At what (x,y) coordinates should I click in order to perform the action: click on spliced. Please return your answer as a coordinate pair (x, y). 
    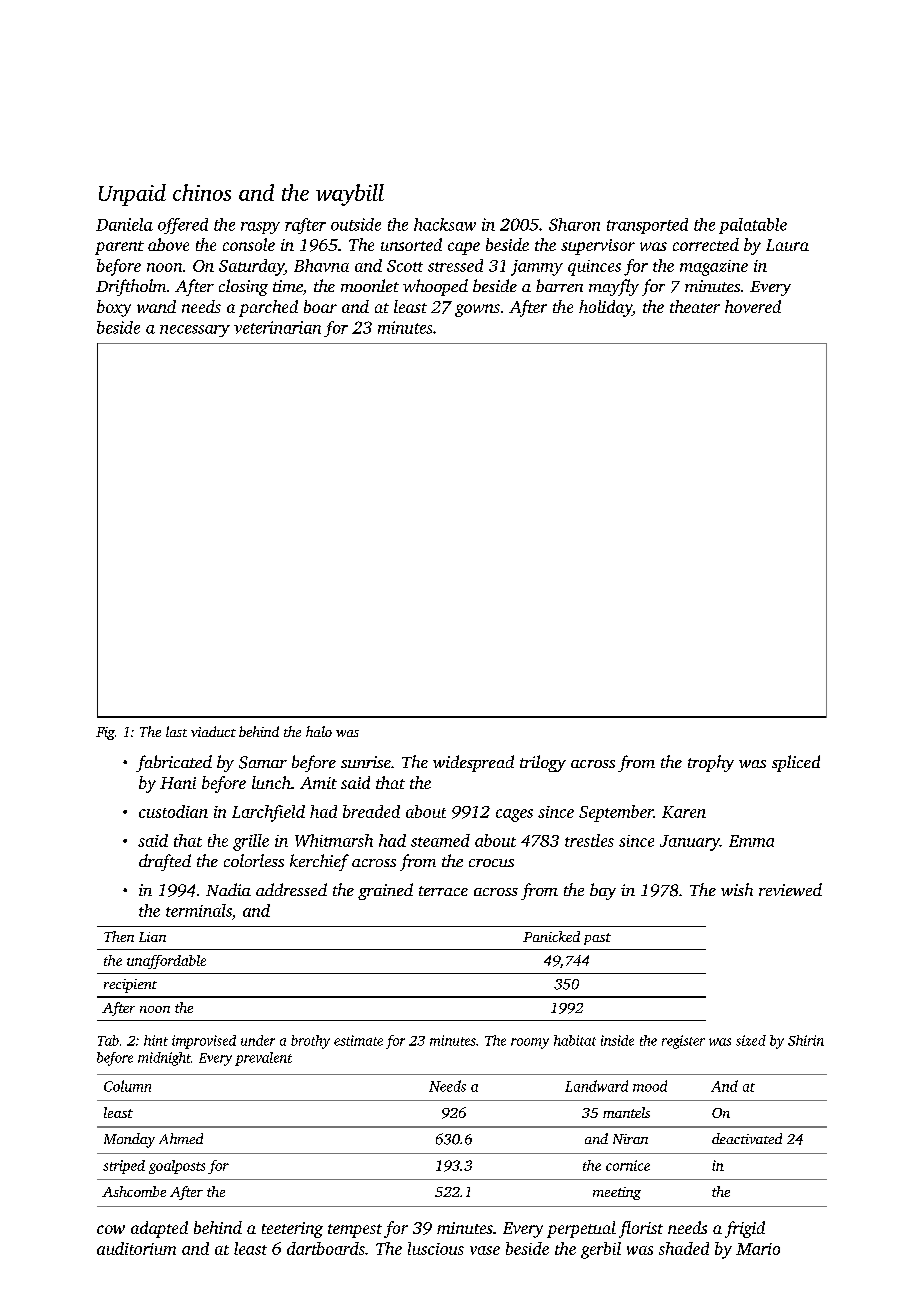
    Looking at the image, I should click on (796, 763).
